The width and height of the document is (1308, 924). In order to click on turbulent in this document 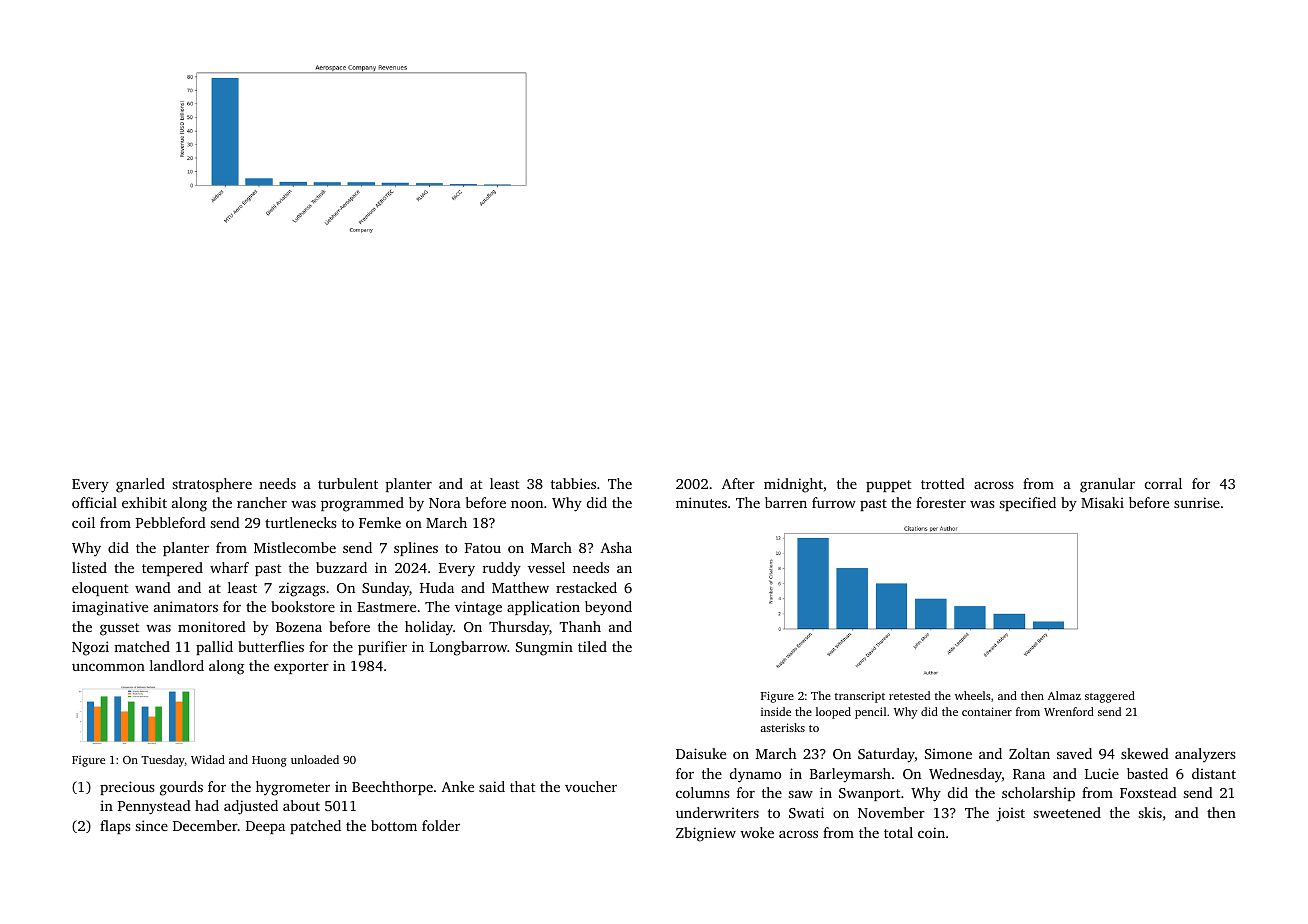, I will do `click(348, 483)`.
